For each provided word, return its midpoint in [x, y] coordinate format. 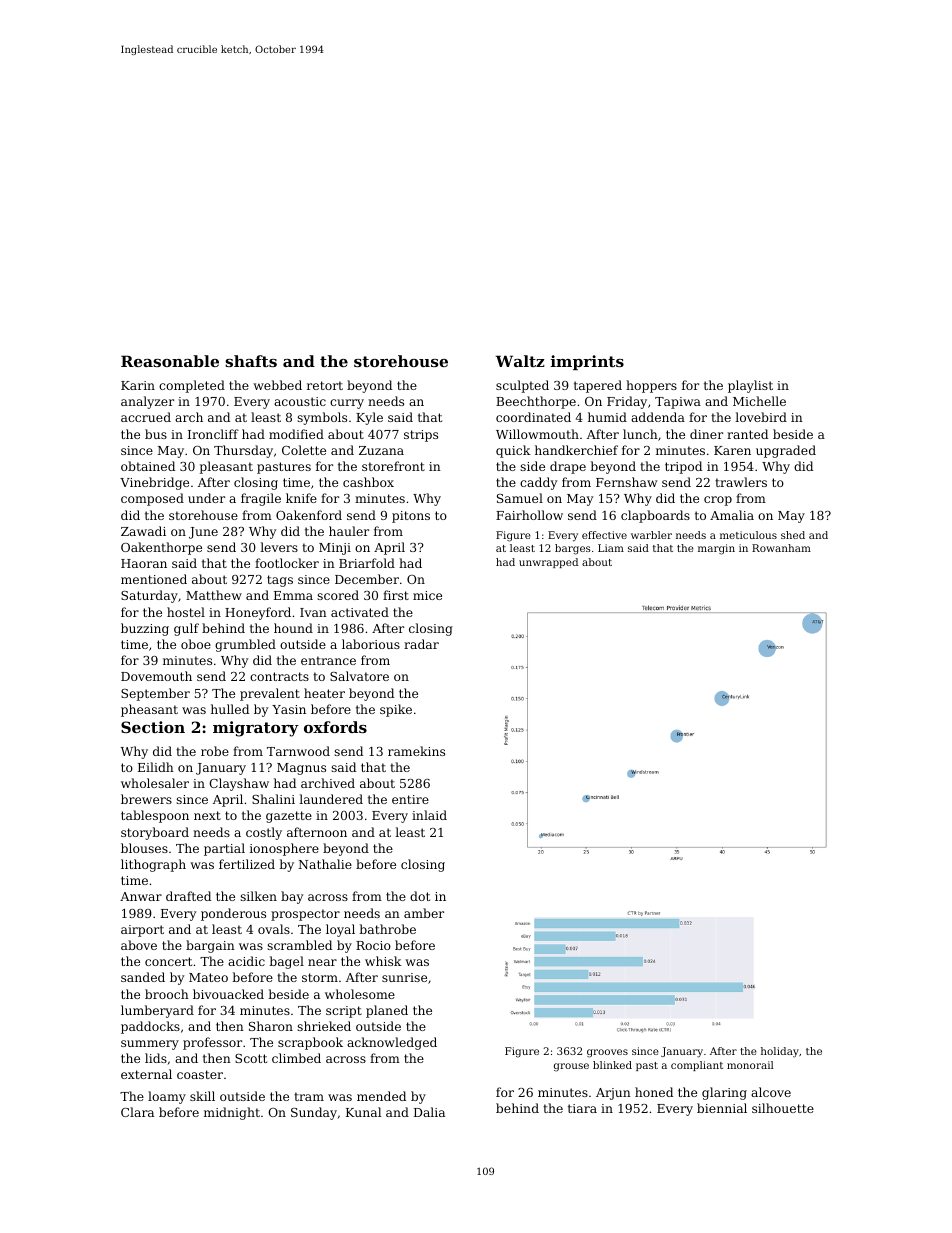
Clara [137, 1112]
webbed [277, 385]
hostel [186, 612]
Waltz [520, 361]
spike [396, 710]
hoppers [651, 386]
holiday [780, 1052]
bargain [210, 946]
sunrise [404, 977]
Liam [611, 548]
